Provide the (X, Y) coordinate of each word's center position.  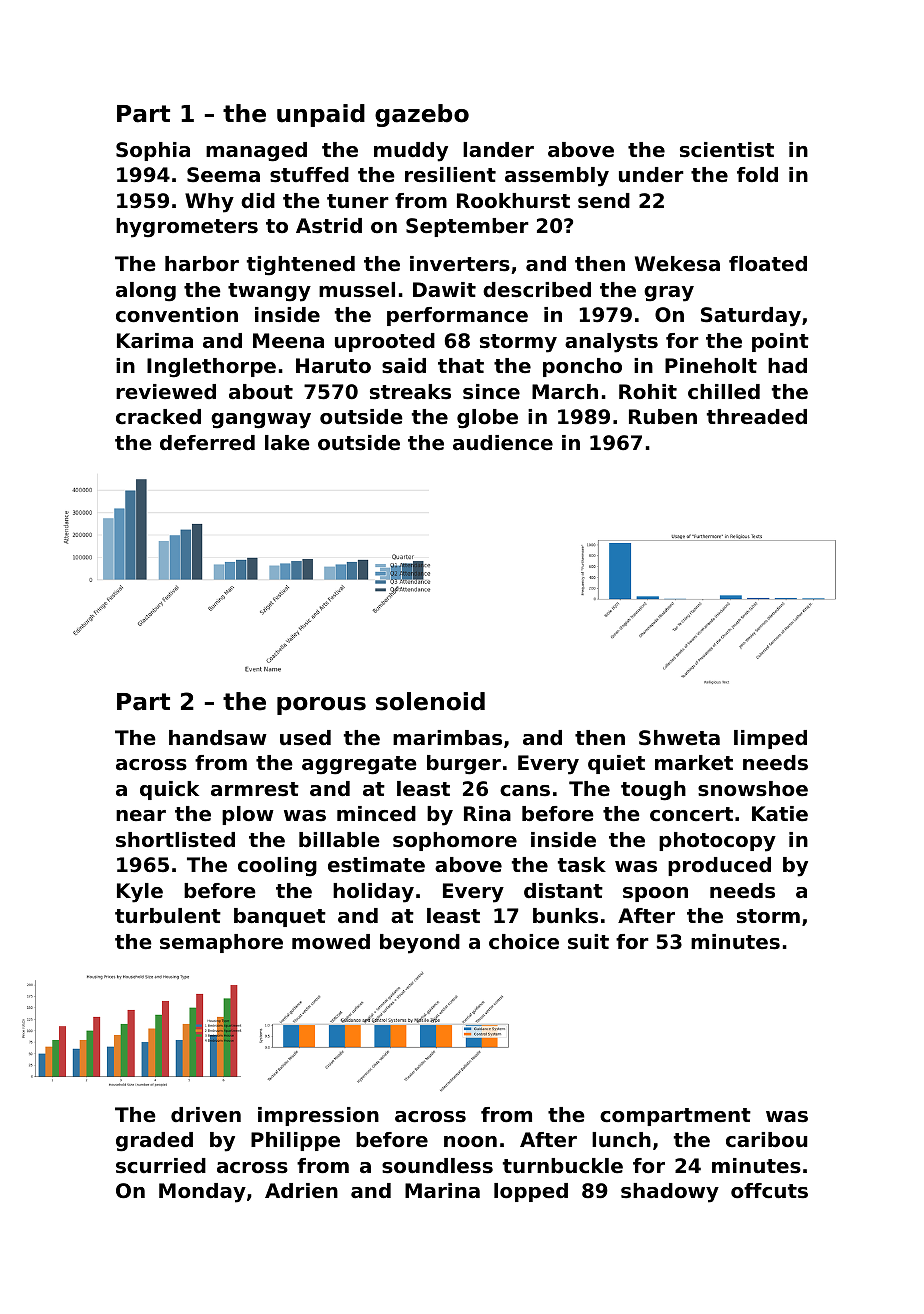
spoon (655, 894)
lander (498, 150)
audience (503, 443)
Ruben (663, 417)
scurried (161, 1166)
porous (321, 706)
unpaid (321, 115)
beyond (420, 944)
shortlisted (175, 840)
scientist (727, 150)
